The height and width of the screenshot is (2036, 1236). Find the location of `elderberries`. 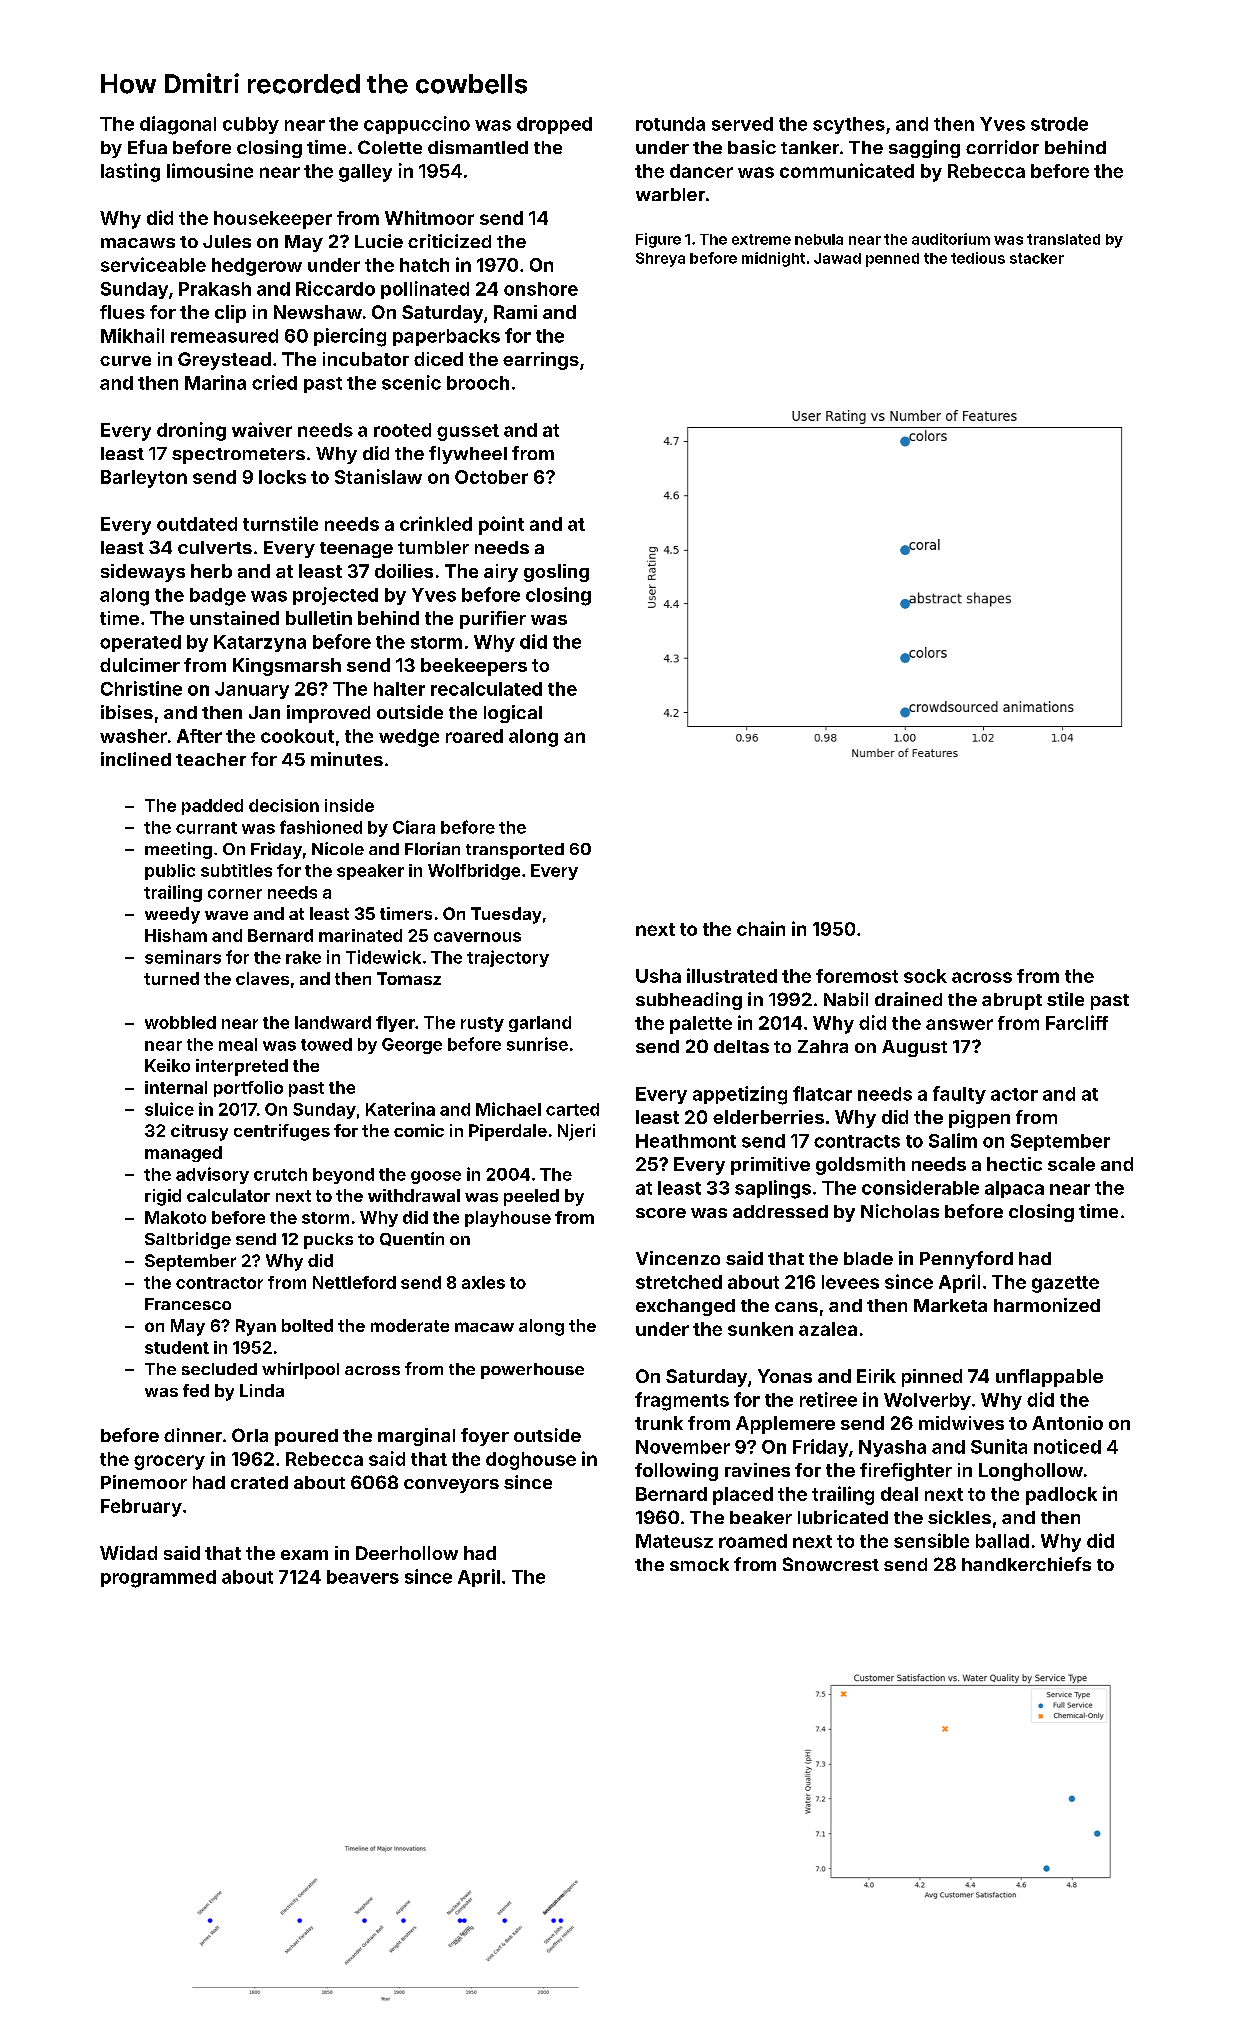

elderberries is located at coordinates (768, 1117).
